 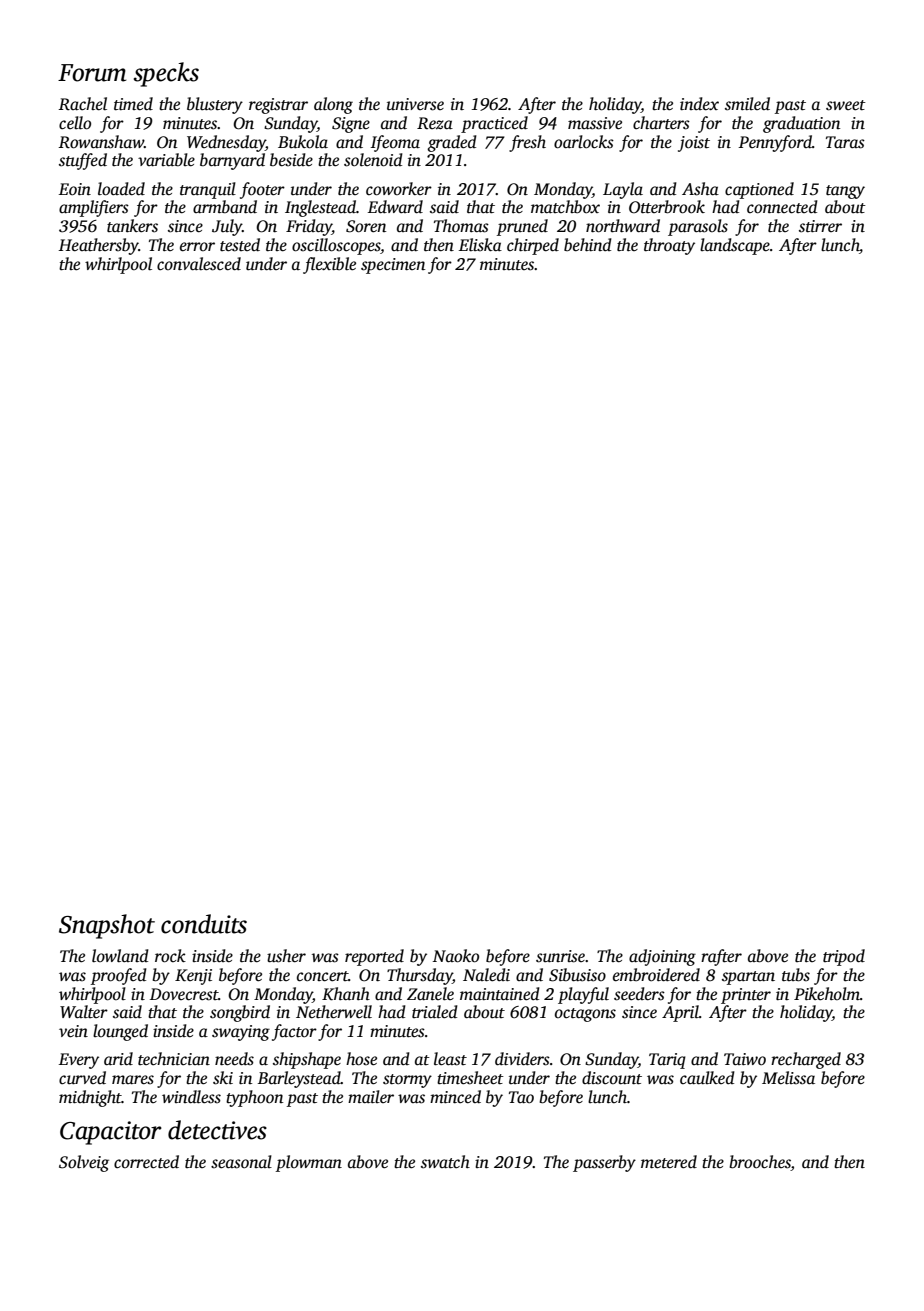 I want to click on Solveig, so click(x=84, y=1163).
